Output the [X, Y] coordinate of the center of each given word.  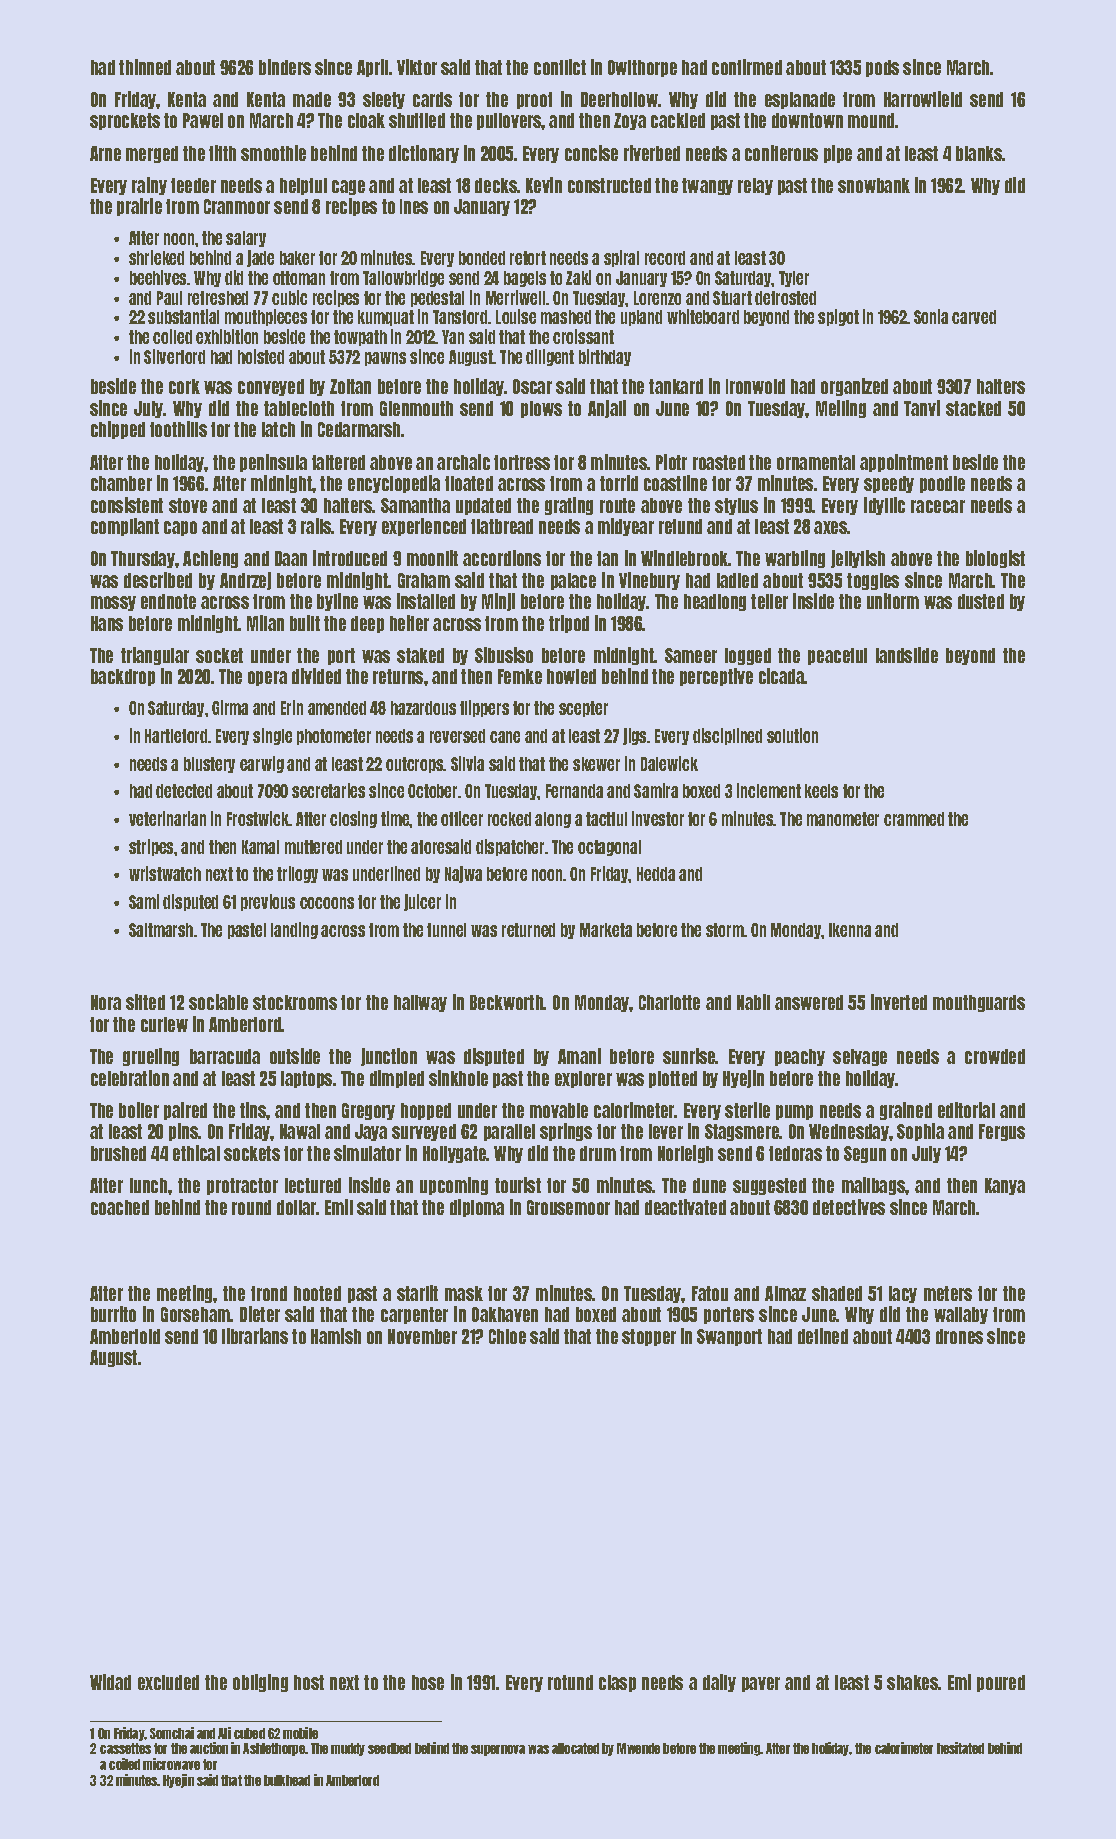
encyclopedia [394, 484]
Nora [106, 1002]
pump [794, 1112]
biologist [995, 559]
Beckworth [507, 1002]
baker [297, 258]
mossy [113, 603]
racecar [938, 506]
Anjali [607, 409]
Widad [110, 1682]
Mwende [638, 1748]
